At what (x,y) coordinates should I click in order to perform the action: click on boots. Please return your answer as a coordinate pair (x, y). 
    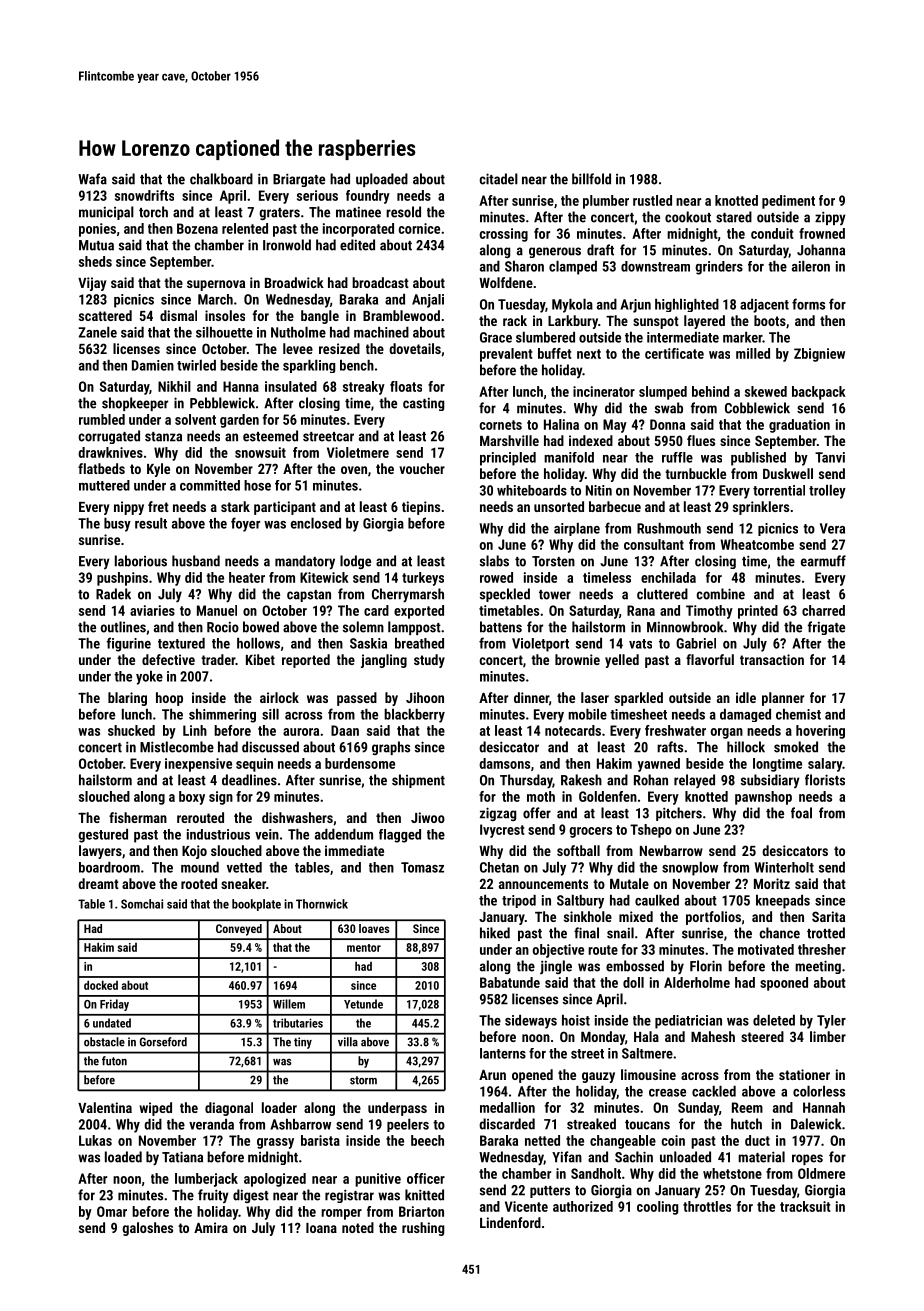
    Looking at the image, I should click on (770, 320).
